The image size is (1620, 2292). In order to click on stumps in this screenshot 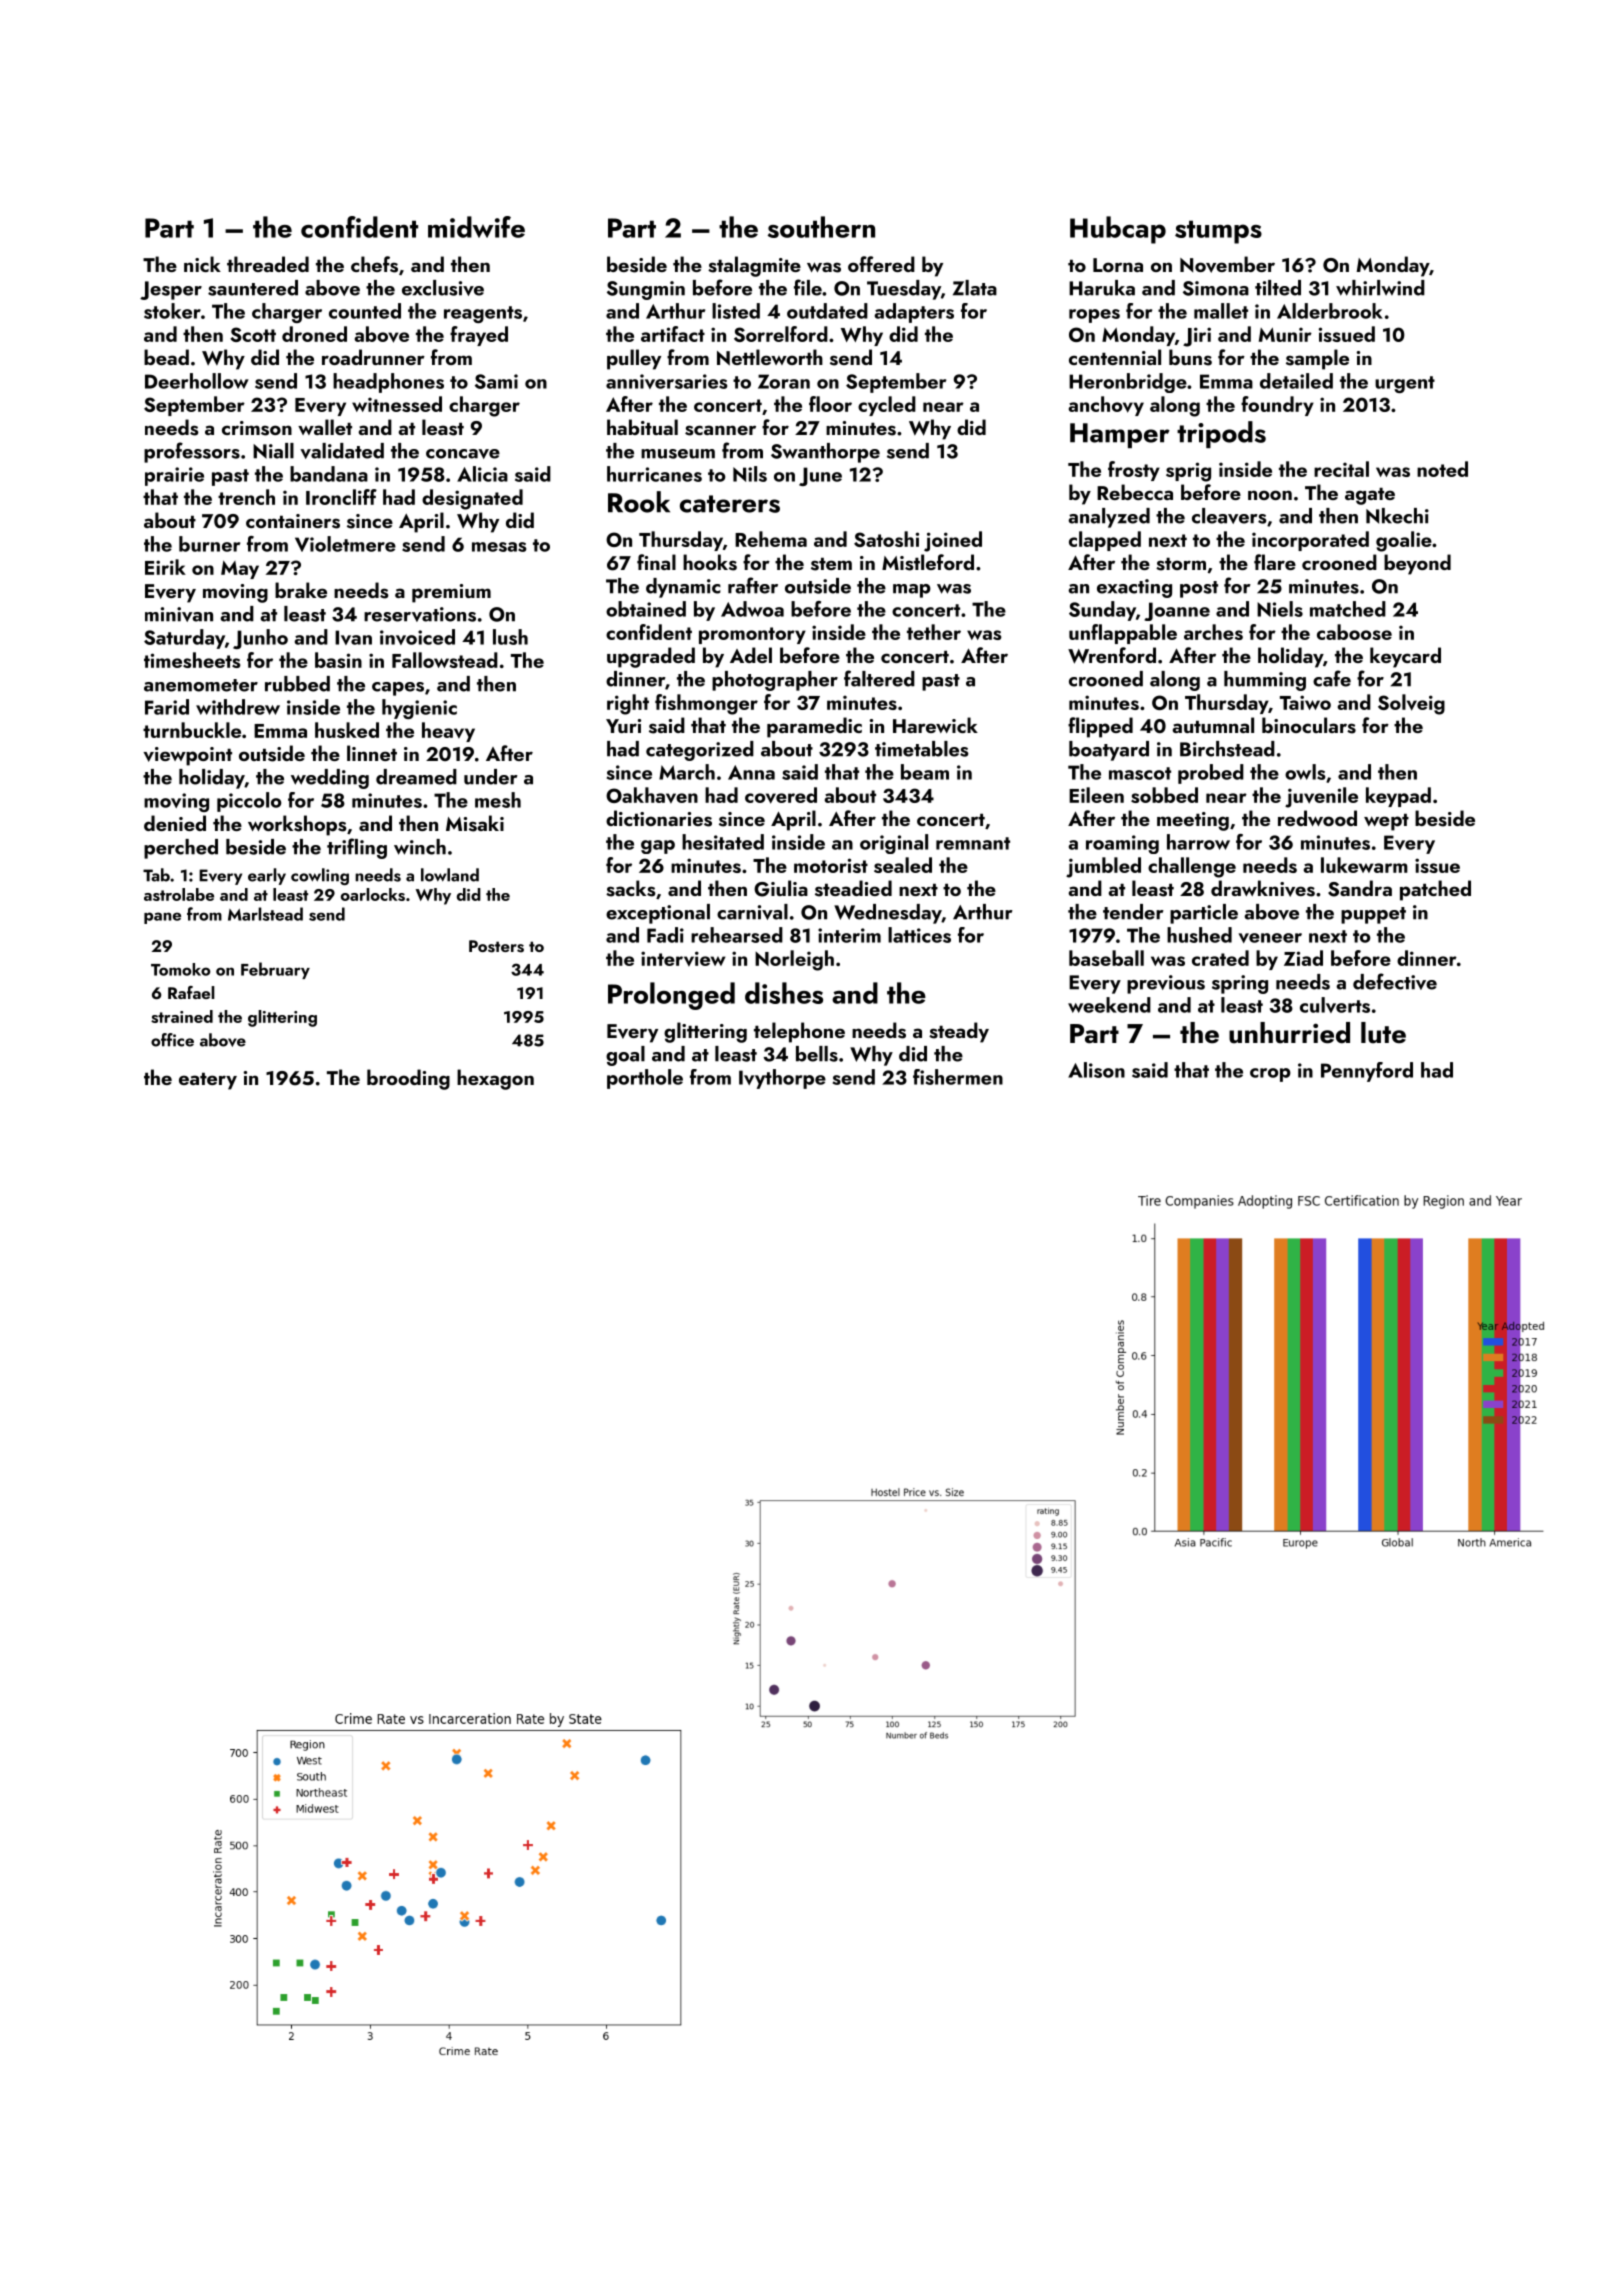, I will do `click(1218, 232)`.
